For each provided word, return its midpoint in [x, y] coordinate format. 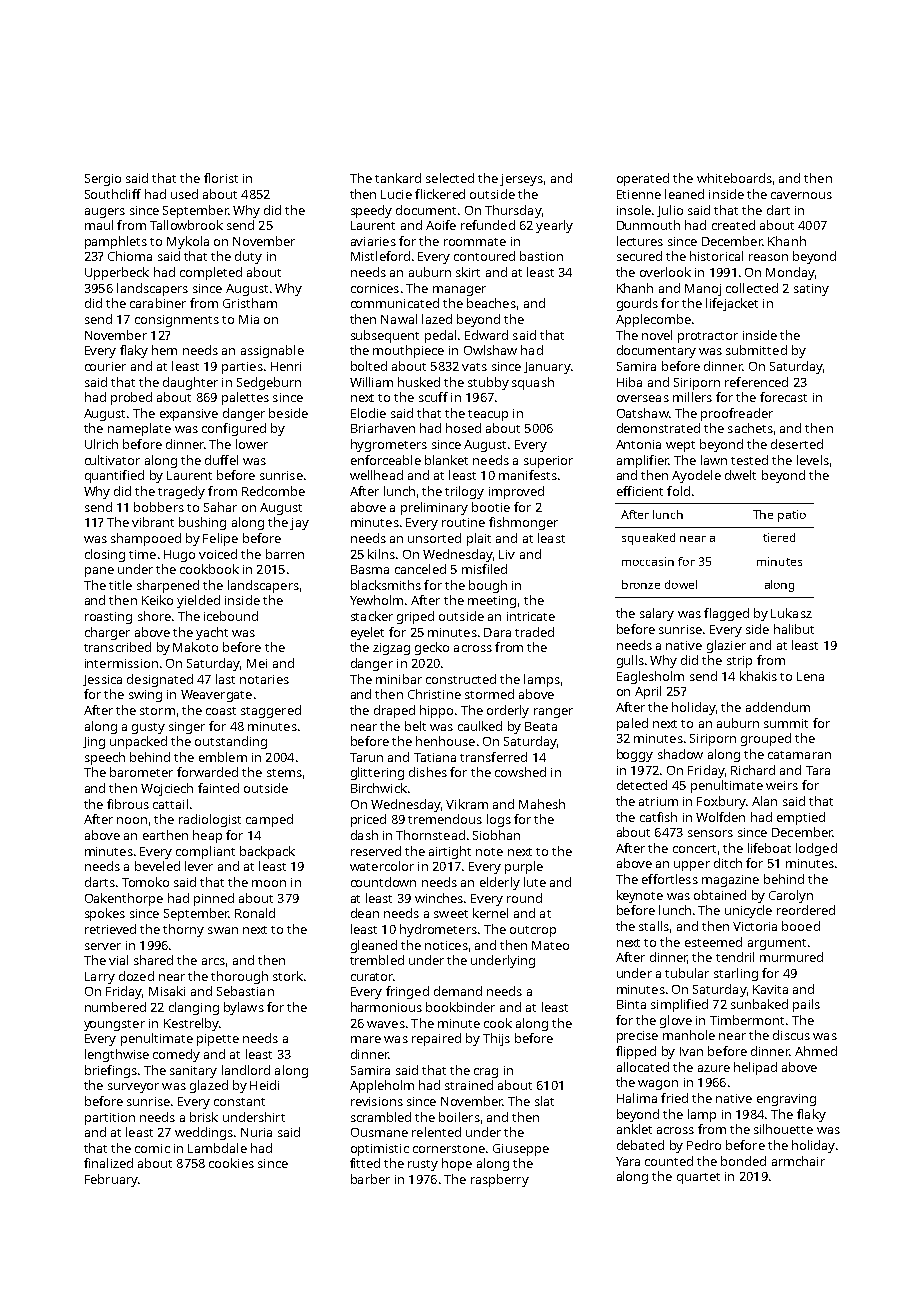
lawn [714, 460]
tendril [735, 957]
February [111, 1180]
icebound [231, 616]
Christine [434, 694]
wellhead [376, 475]
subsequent [385, 336]
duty [248, 257]
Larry [100, 978]
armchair [798, 1161]
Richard [753, 770]
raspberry [500, 1180]
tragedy [181, 492]
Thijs [496, 1039]
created [733, 225]
